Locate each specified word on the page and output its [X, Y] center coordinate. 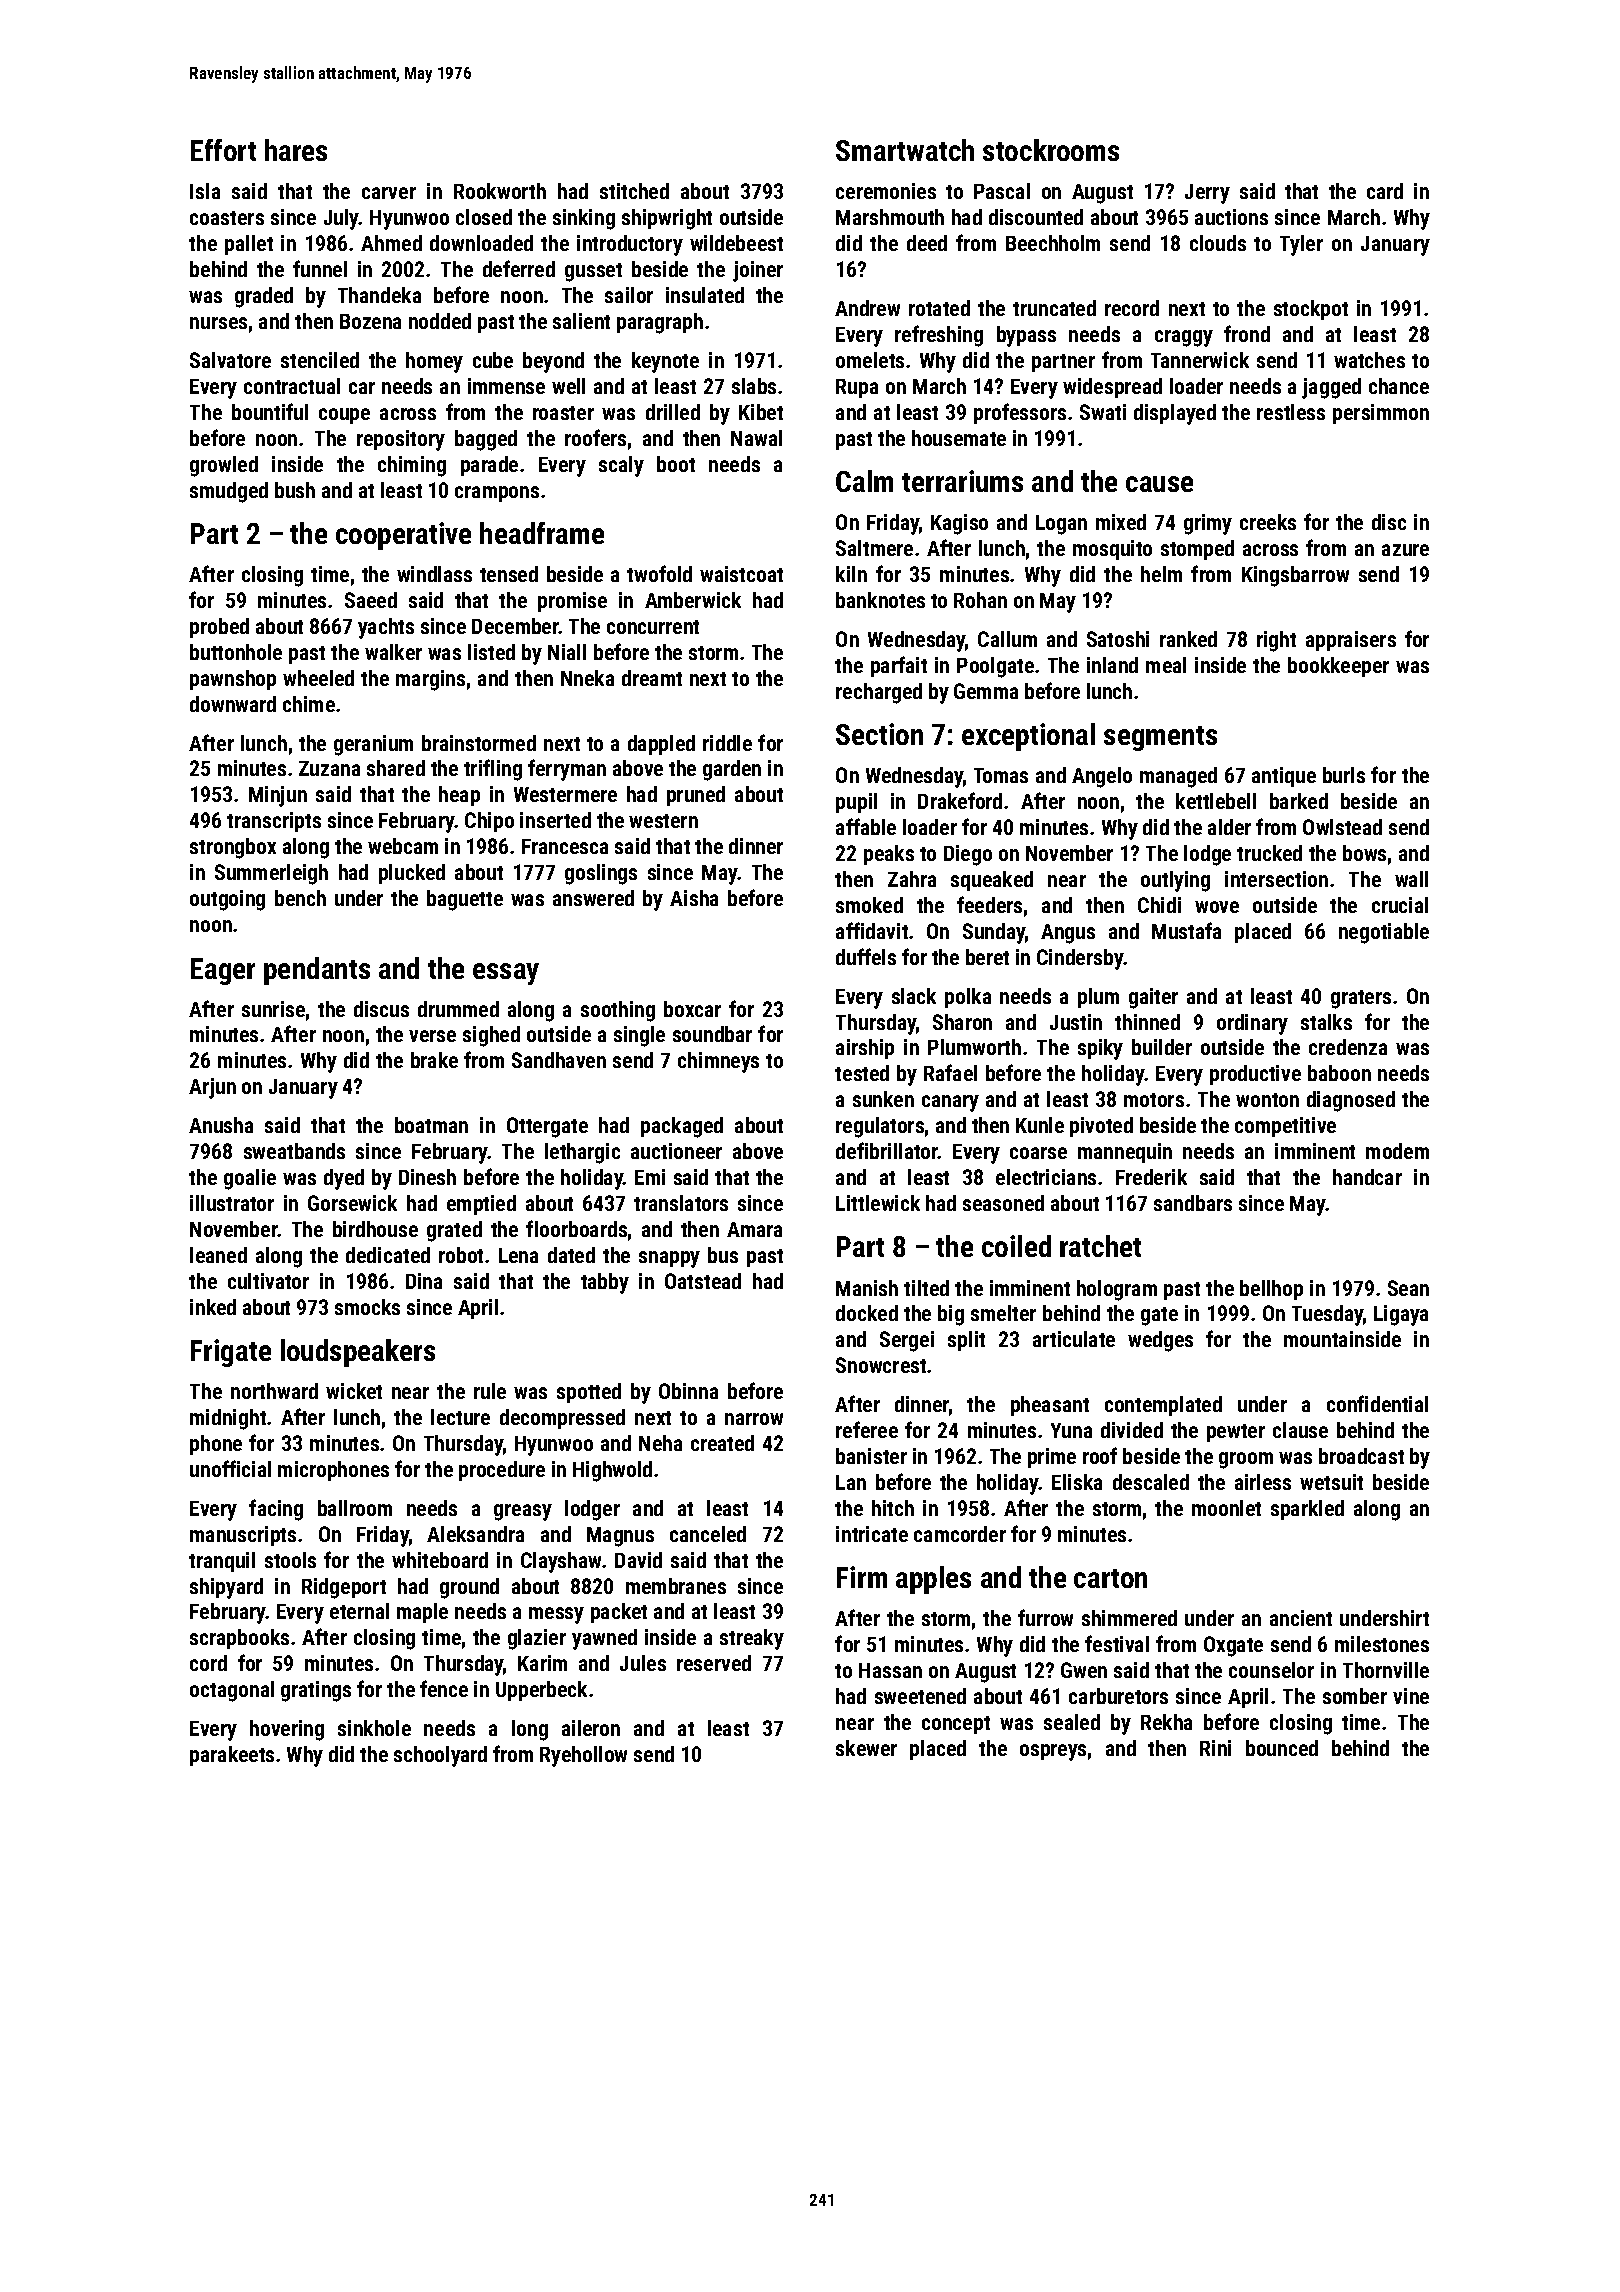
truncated [1054, 308]
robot [461, 1255]
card [1385, 191]
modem [1397, 1151]
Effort [223, 150]
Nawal [756, 438]
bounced [1282, 1748]
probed [219, 628]
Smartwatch [905, 150]
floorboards [576, 1228]
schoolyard [440, 1756]
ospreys [1053, 1752]
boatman [431, 1125]
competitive [1285, 1127]
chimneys [718, 1062]
